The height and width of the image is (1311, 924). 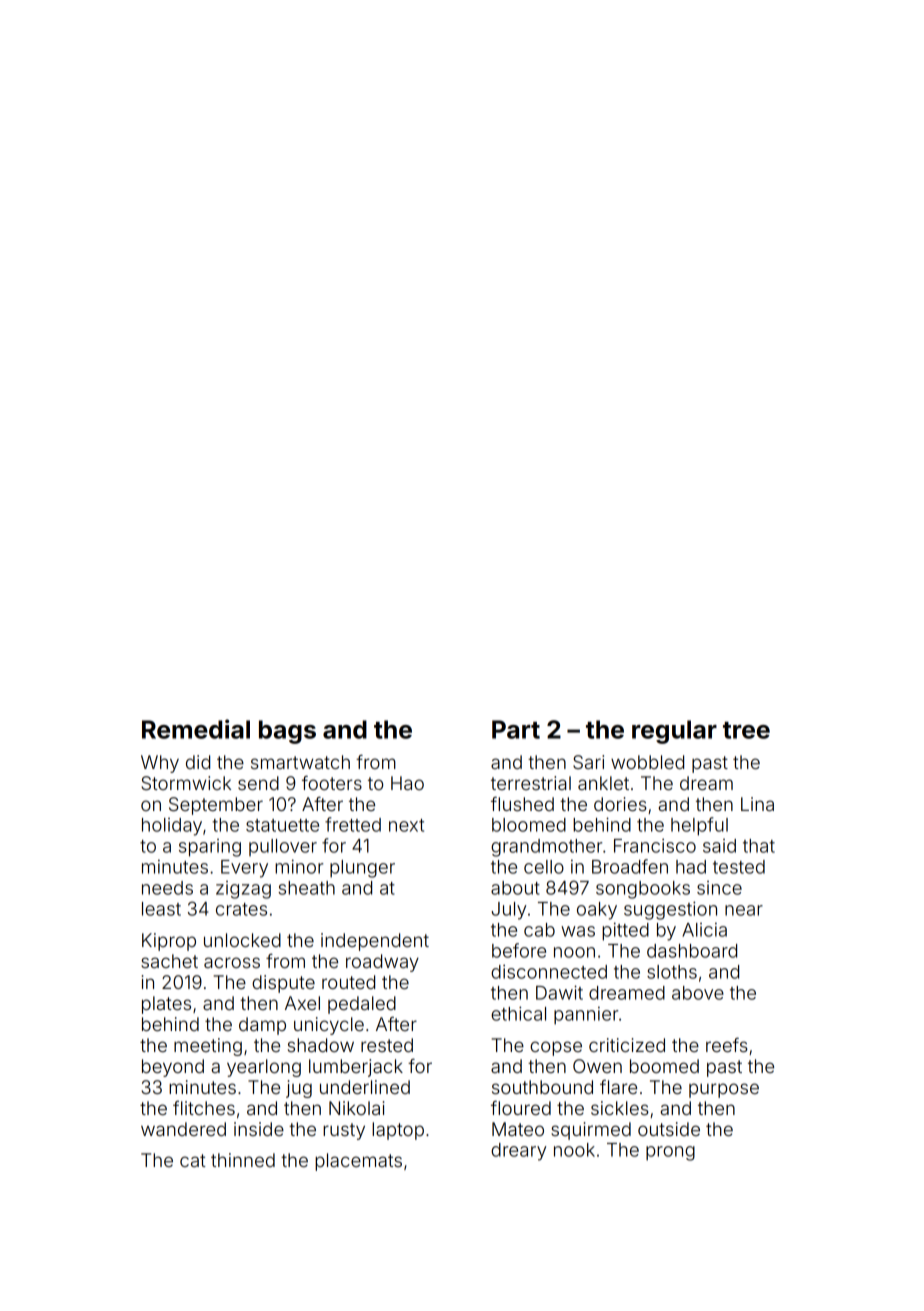 What do you see at coordinates (627, 1045) in the image?
I see `criticized` at bounding box center [627, 1045].
